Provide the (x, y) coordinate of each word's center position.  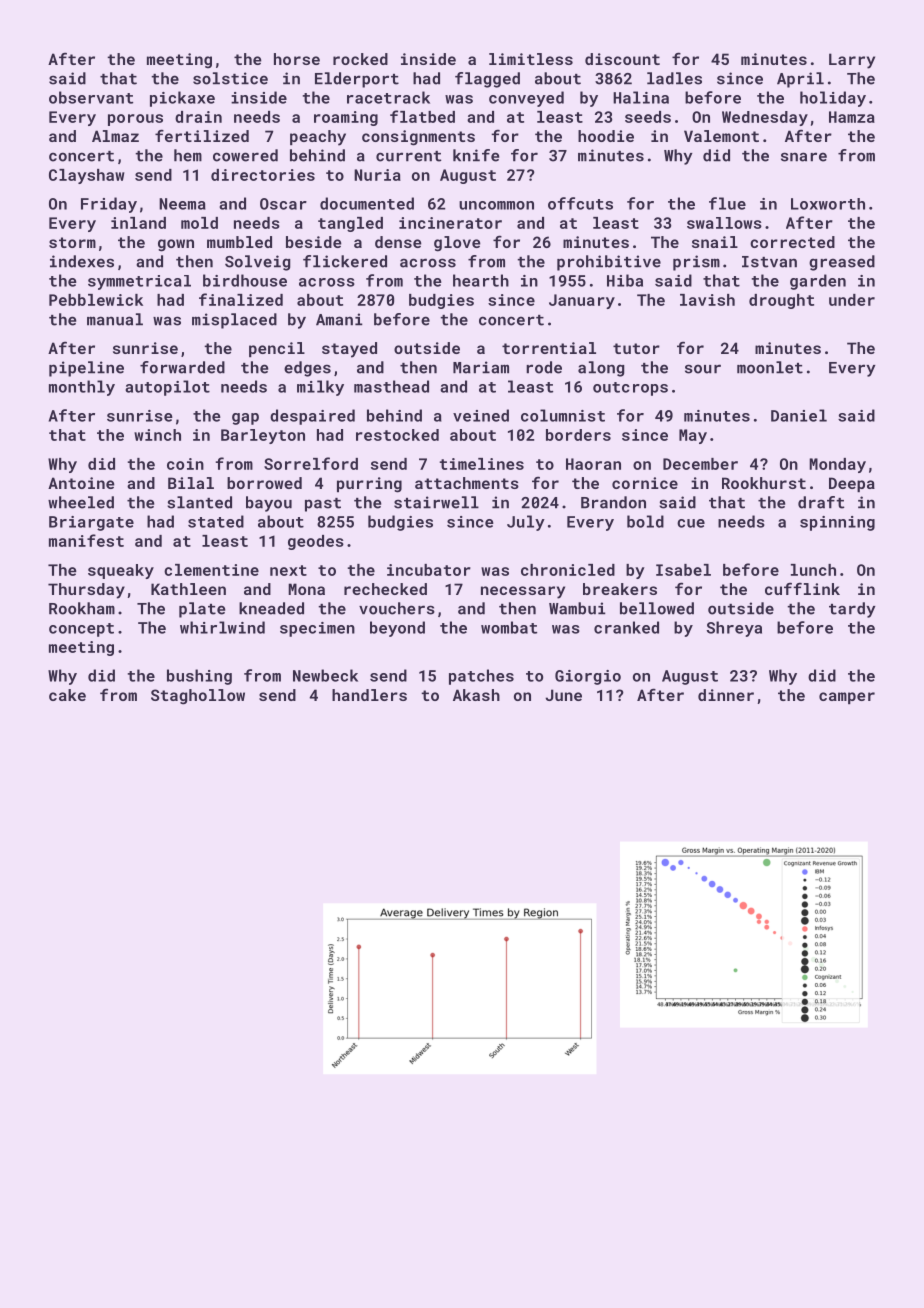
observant (91, 97)
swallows (724, 223)
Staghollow (198, 697)
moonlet (770, 367)
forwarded (182, 367)
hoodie (606, 136)
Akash (476, 695)
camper (847, 698)
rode (544, 367)
